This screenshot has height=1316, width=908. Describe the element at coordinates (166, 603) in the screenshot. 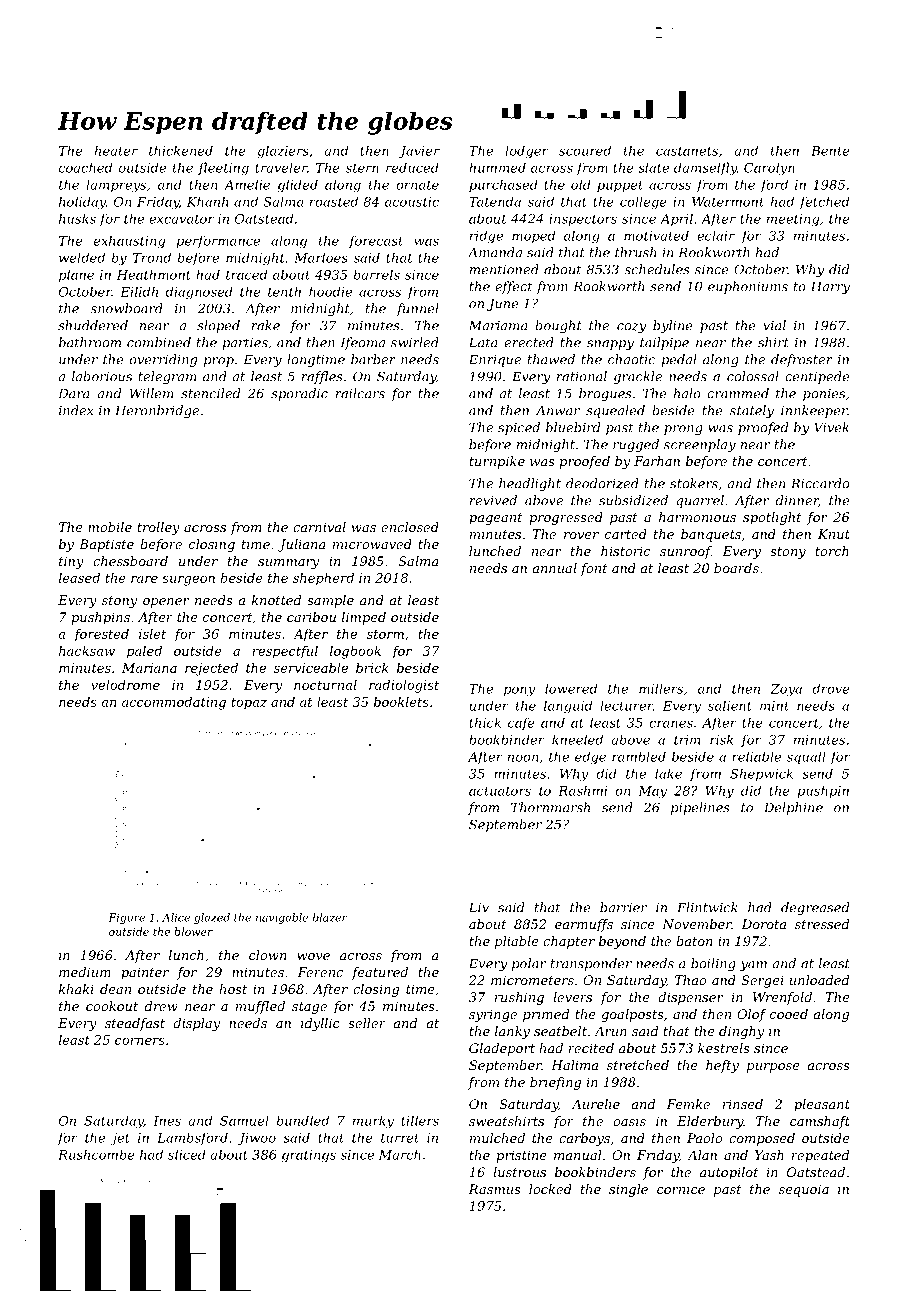

I see `opener` at that location.
